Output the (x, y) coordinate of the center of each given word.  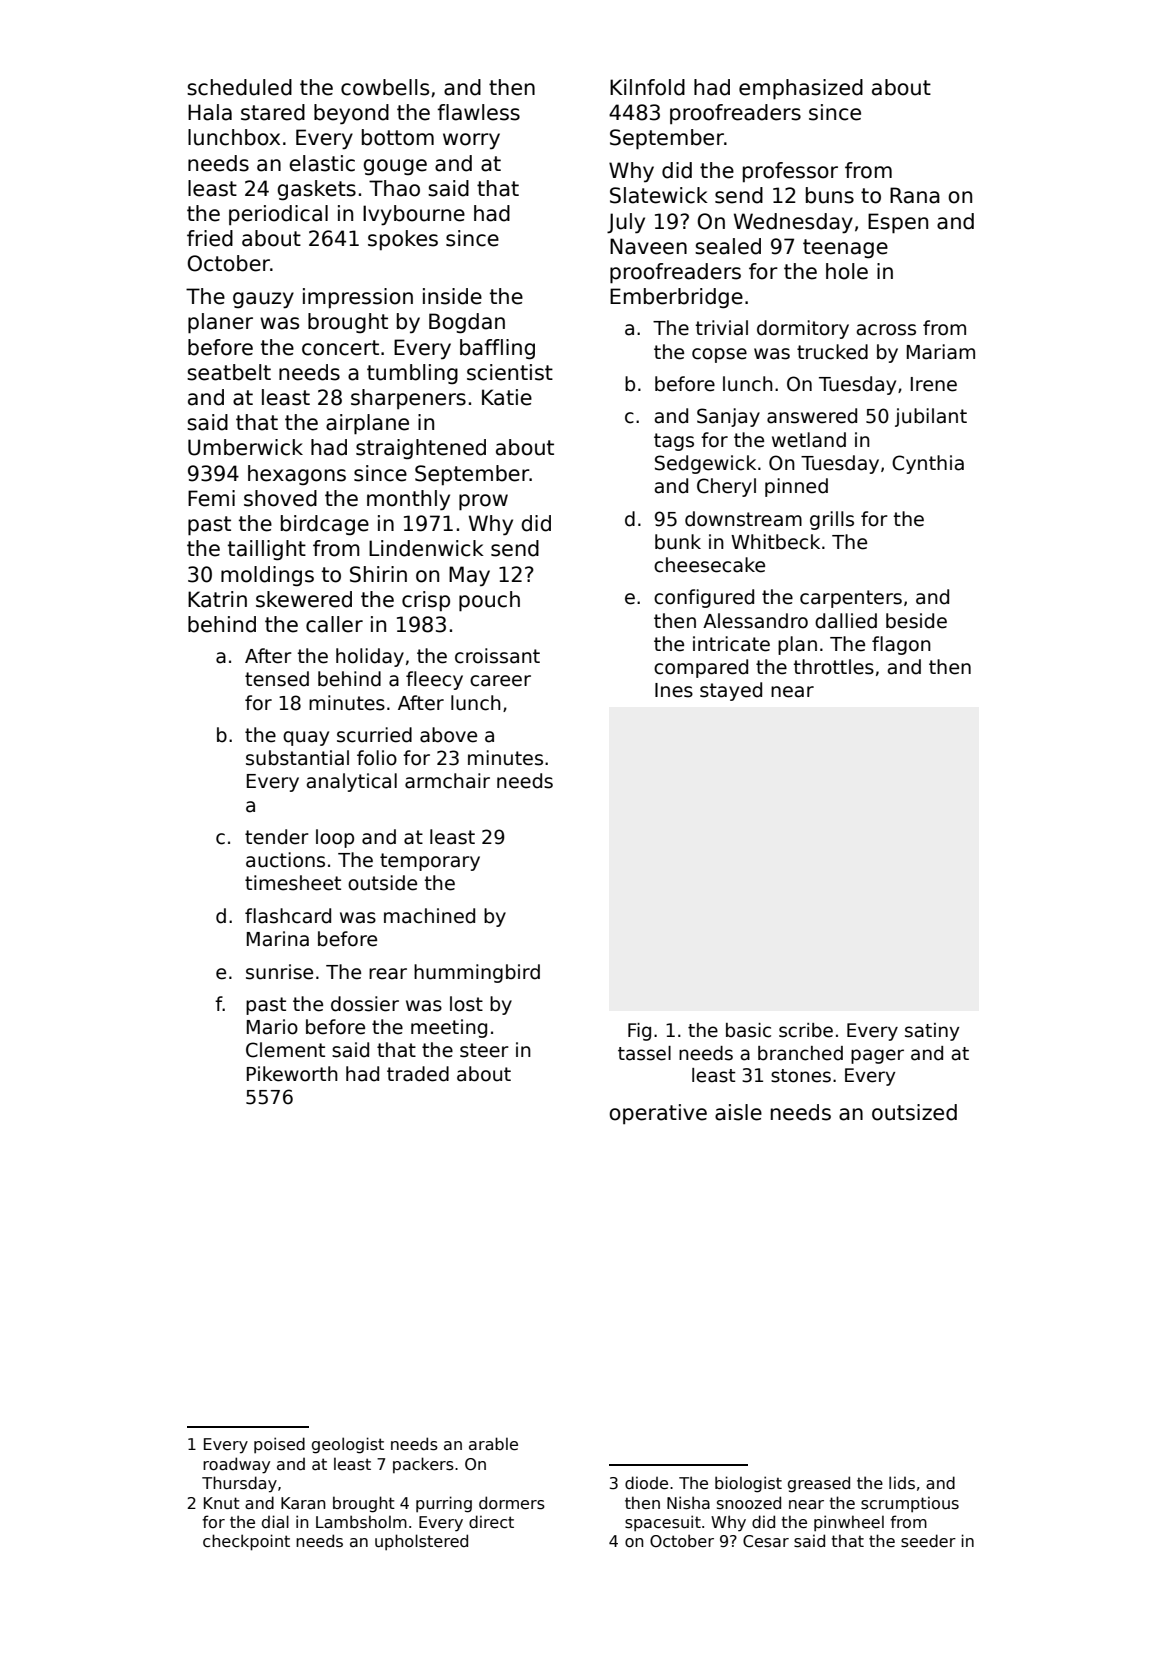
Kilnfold (647, 87)
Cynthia (928, 464)
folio (377, 758)
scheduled (239, 87)
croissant (497, 656)
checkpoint (246, 1542)
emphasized (801, 89)
